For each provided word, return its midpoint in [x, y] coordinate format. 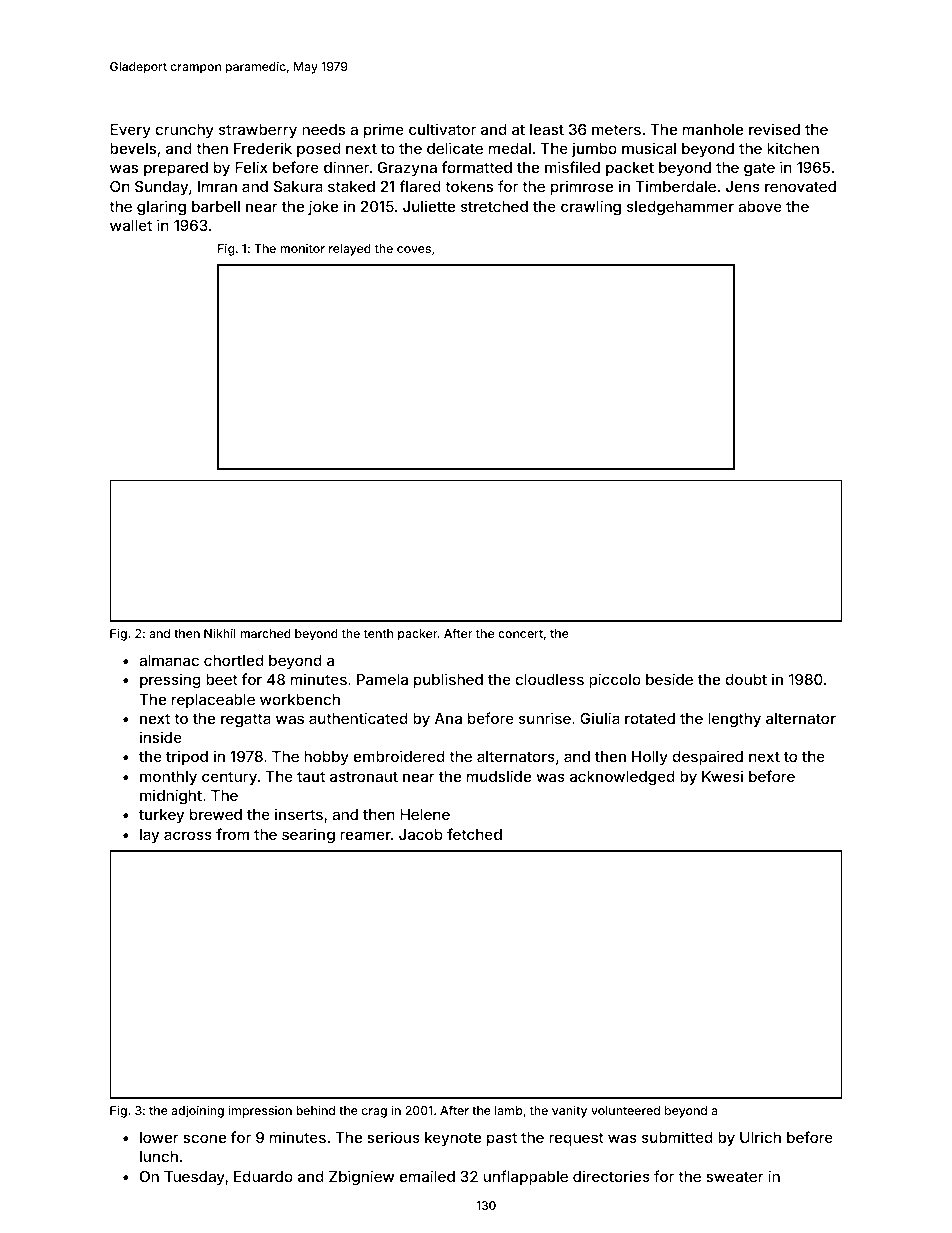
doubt [746, 679]
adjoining [197, 1112]
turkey [161, 816]
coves [414, 249]
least [547, 129]
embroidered [399, 756]
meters [616, 129]
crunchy [184, 131]
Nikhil [220, 633]
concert [520, 633]
